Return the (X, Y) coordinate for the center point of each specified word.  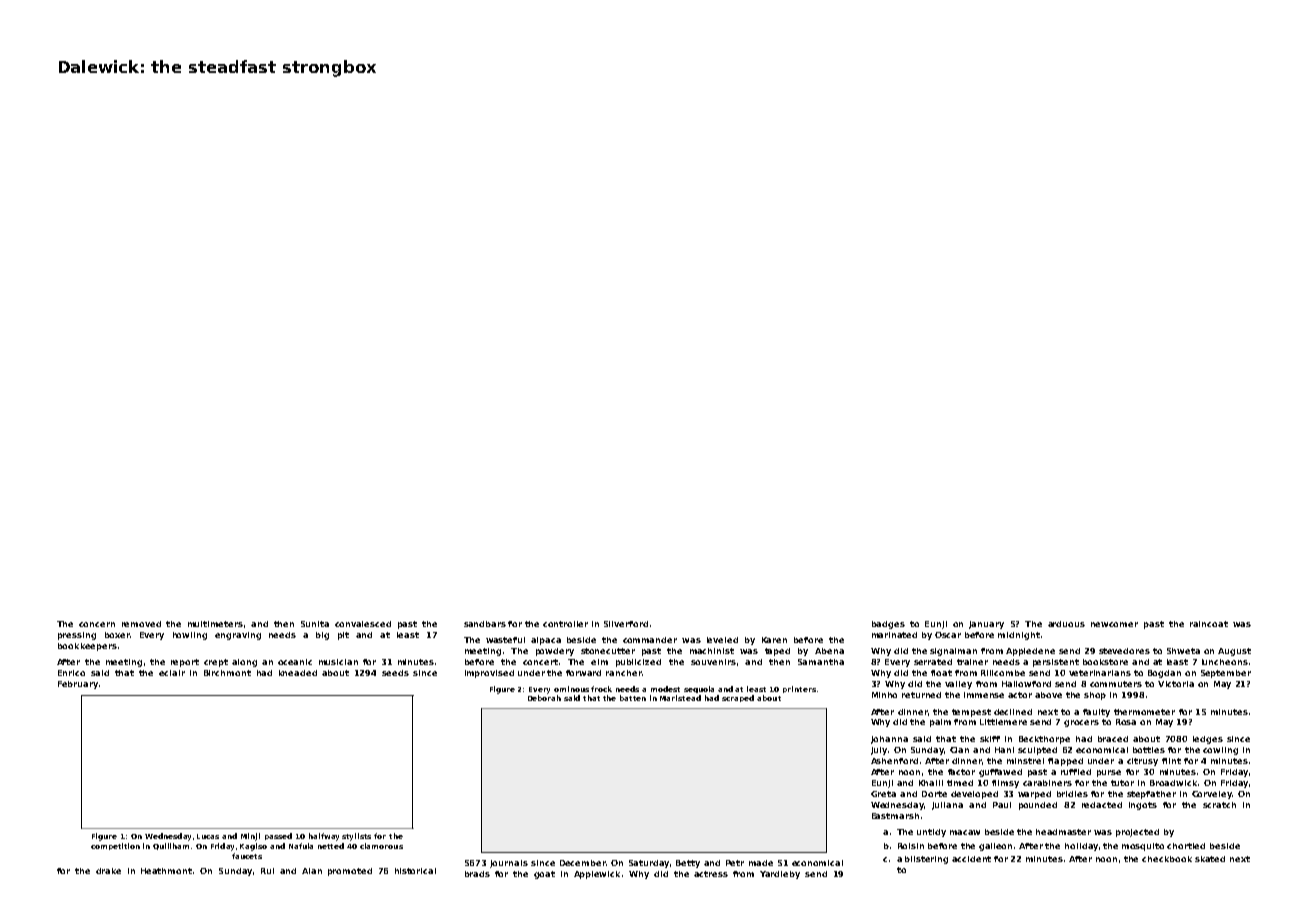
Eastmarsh (895, 816)
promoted (350, 872)
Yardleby (780, 875)
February (78, 685)
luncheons (1225, 662)
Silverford (626, 624)
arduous (1066, 624)
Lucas (208, 836)
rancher (624, 673)
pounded (1038, 806)
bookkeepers (87, 647)
